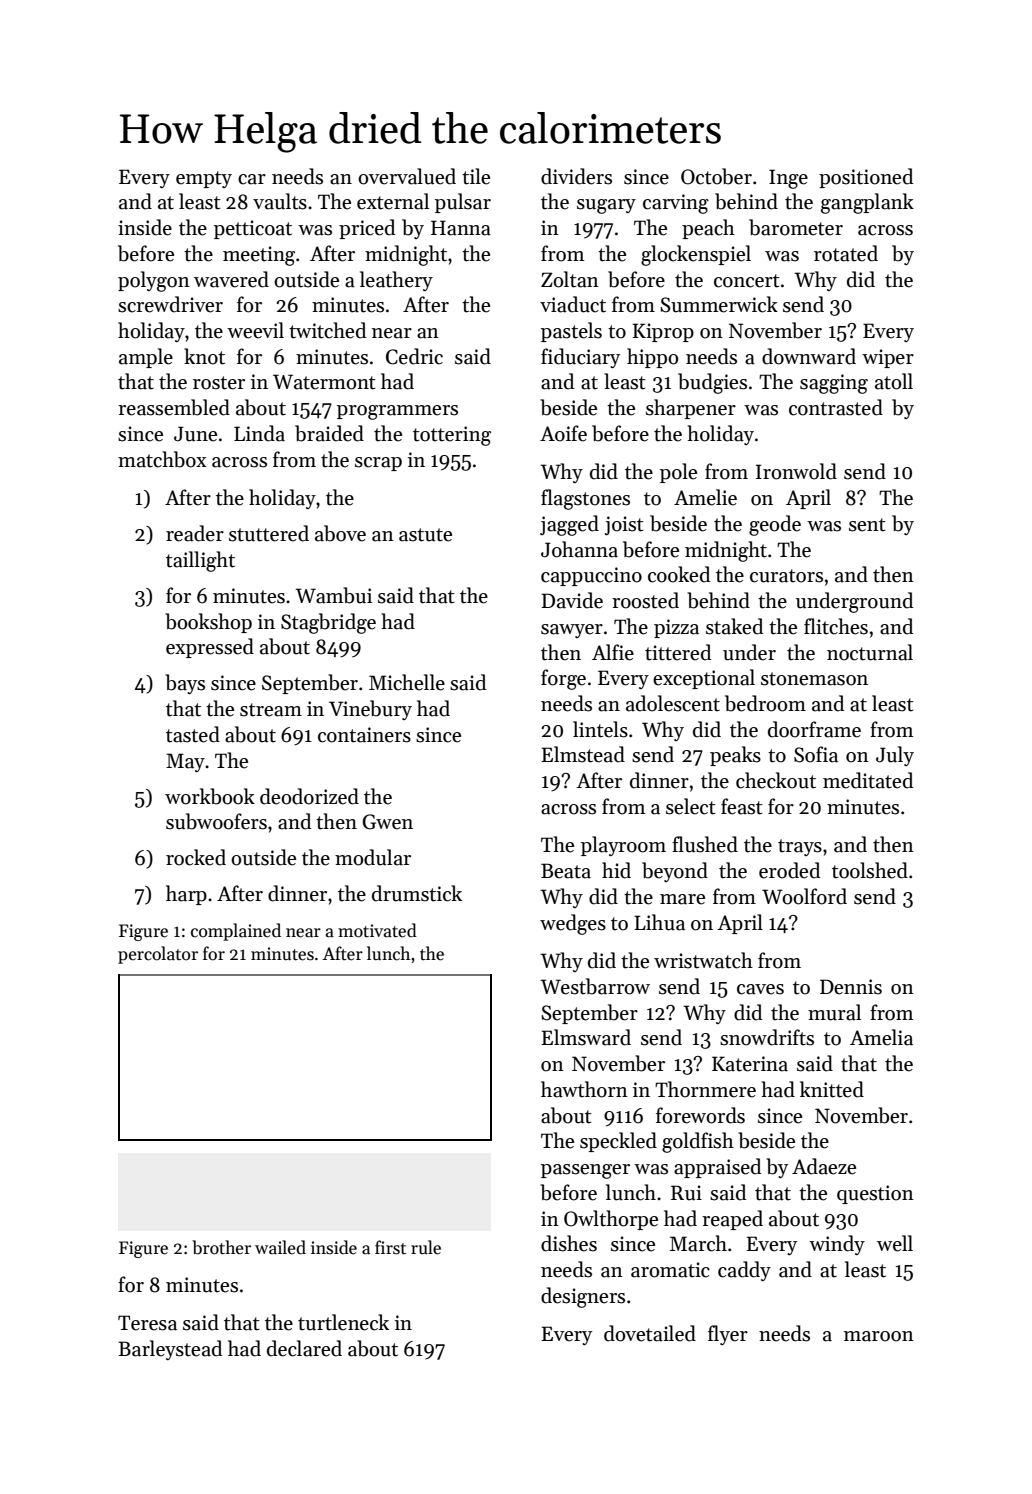  What do you see at coordinates (728, 1335) in the document?
I see `flyer` at bounding box center [728, 1335].
